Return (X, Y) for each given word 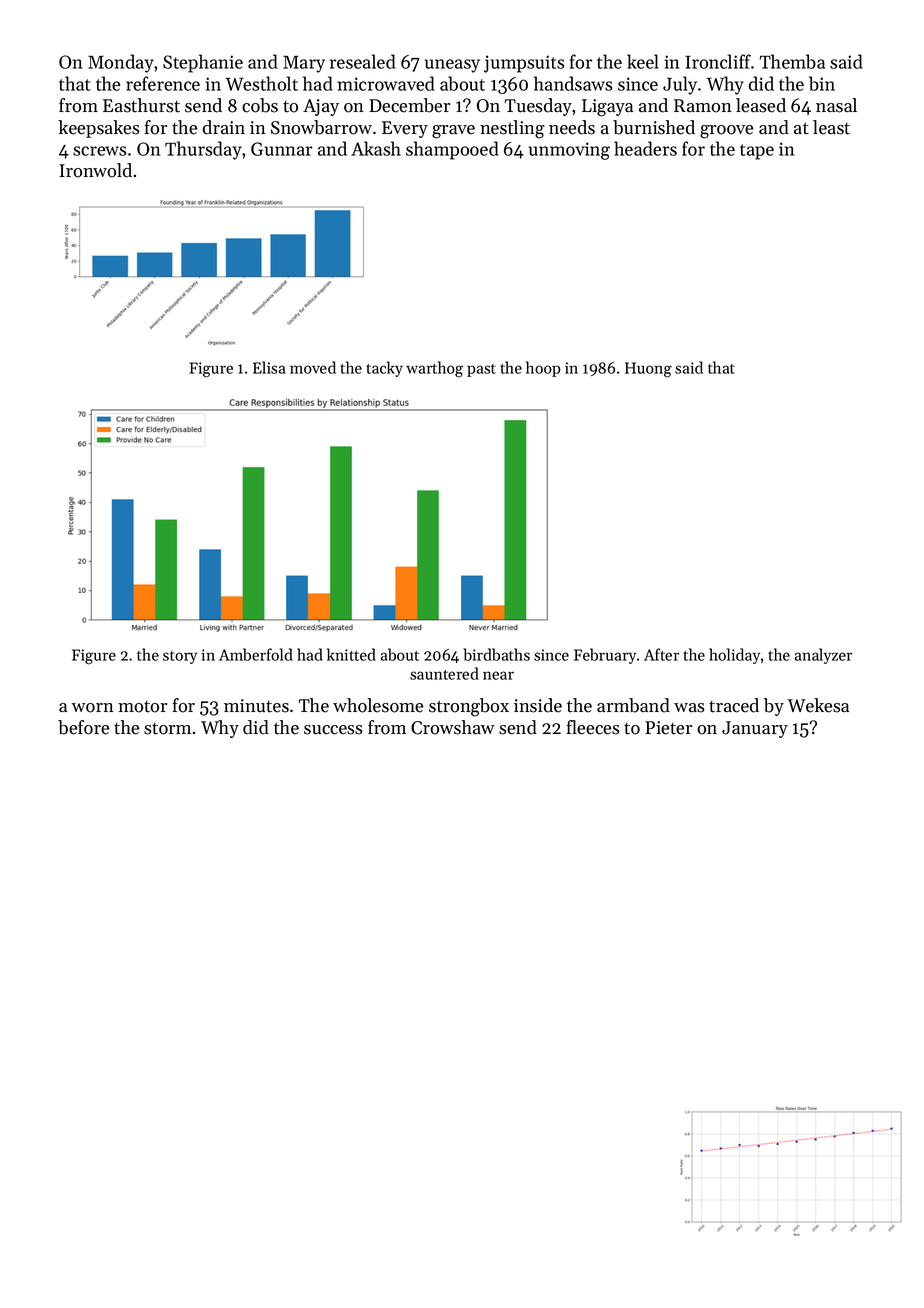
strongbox (469, 707)
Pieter (668, 728)
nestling (512, 129)
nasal (836, 105)
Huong (648, 370)
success (333, 730)
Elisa (269, 367)
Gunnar (281, 149)
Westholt (261, 83)
